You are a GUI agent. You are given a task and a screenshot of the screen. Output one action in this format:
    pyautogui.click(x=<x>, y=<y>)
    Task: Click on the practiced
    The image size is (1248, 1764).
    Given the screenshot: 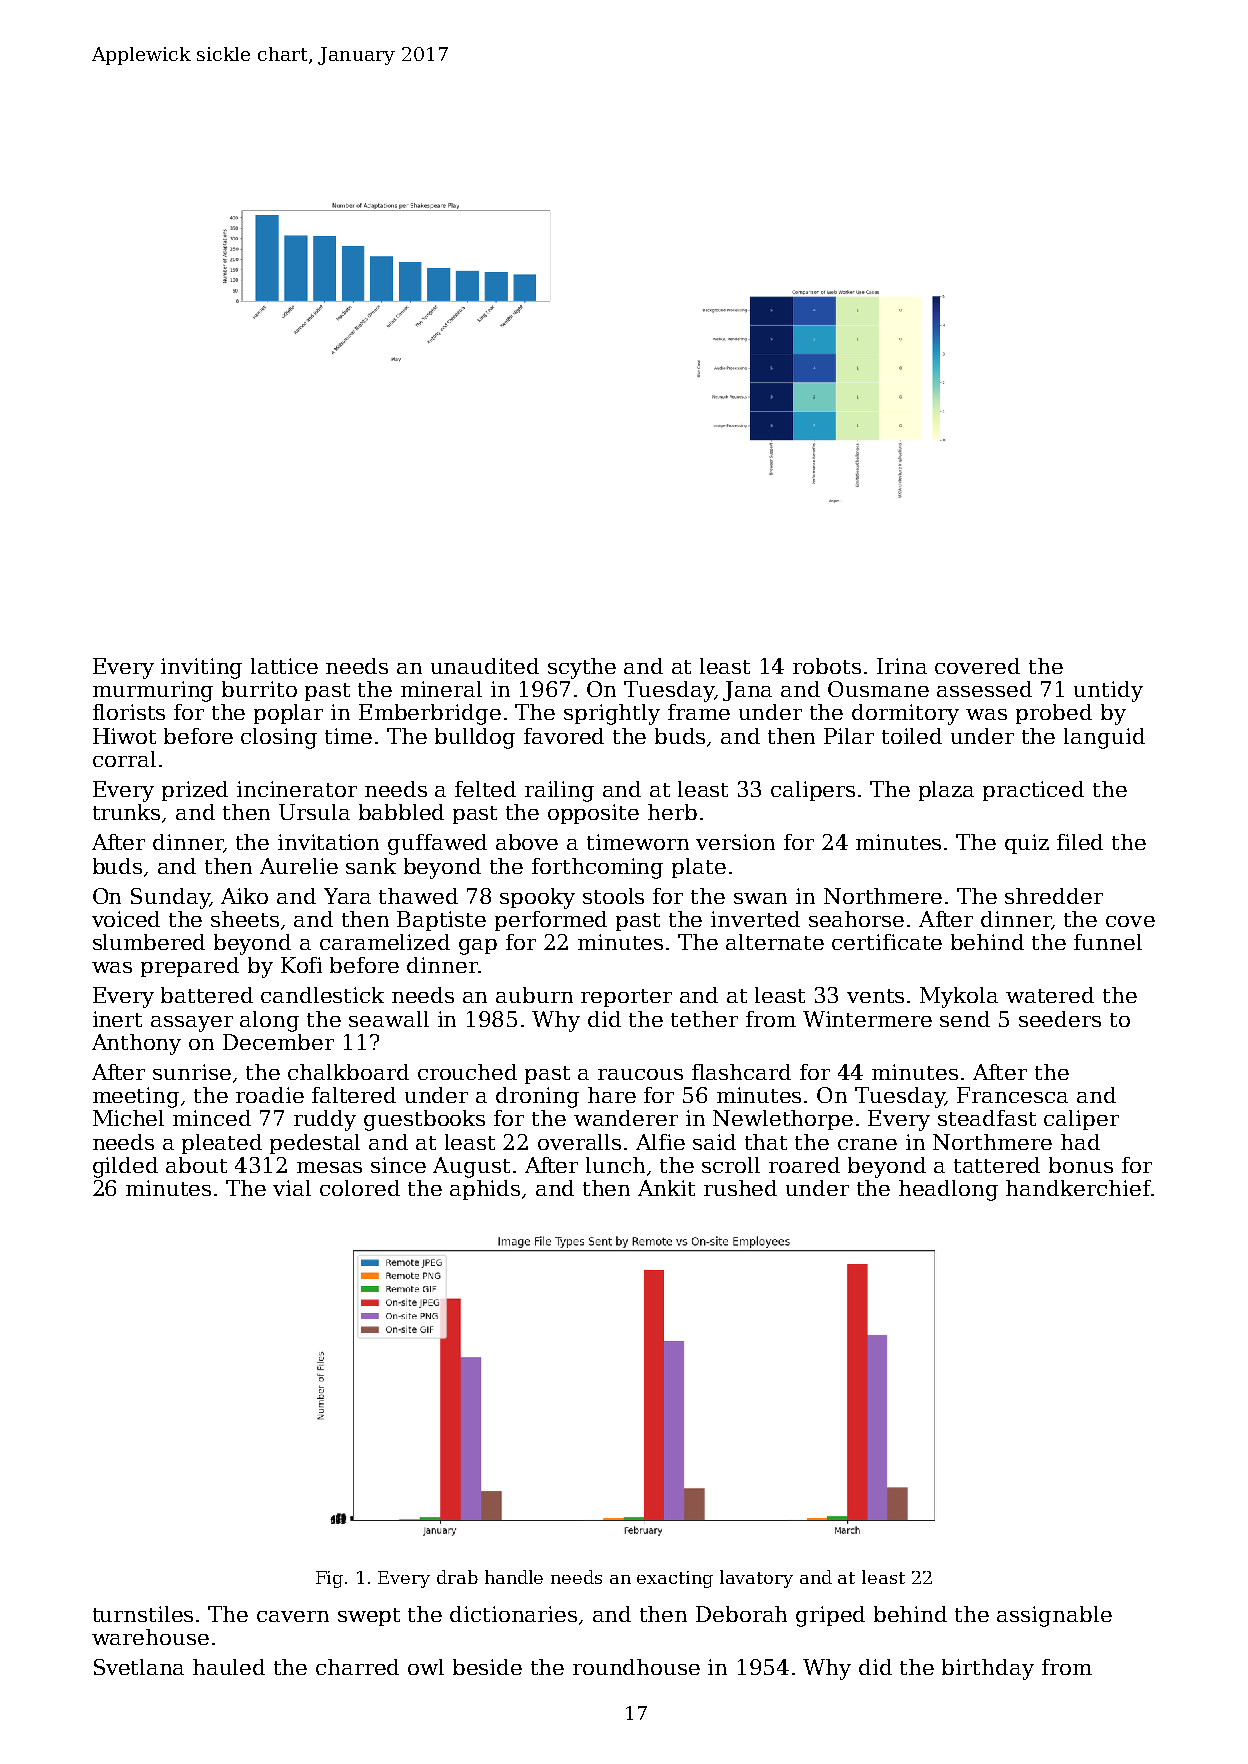 What is the action you would take?
    pyautogui.click(x=1033, y=791)
